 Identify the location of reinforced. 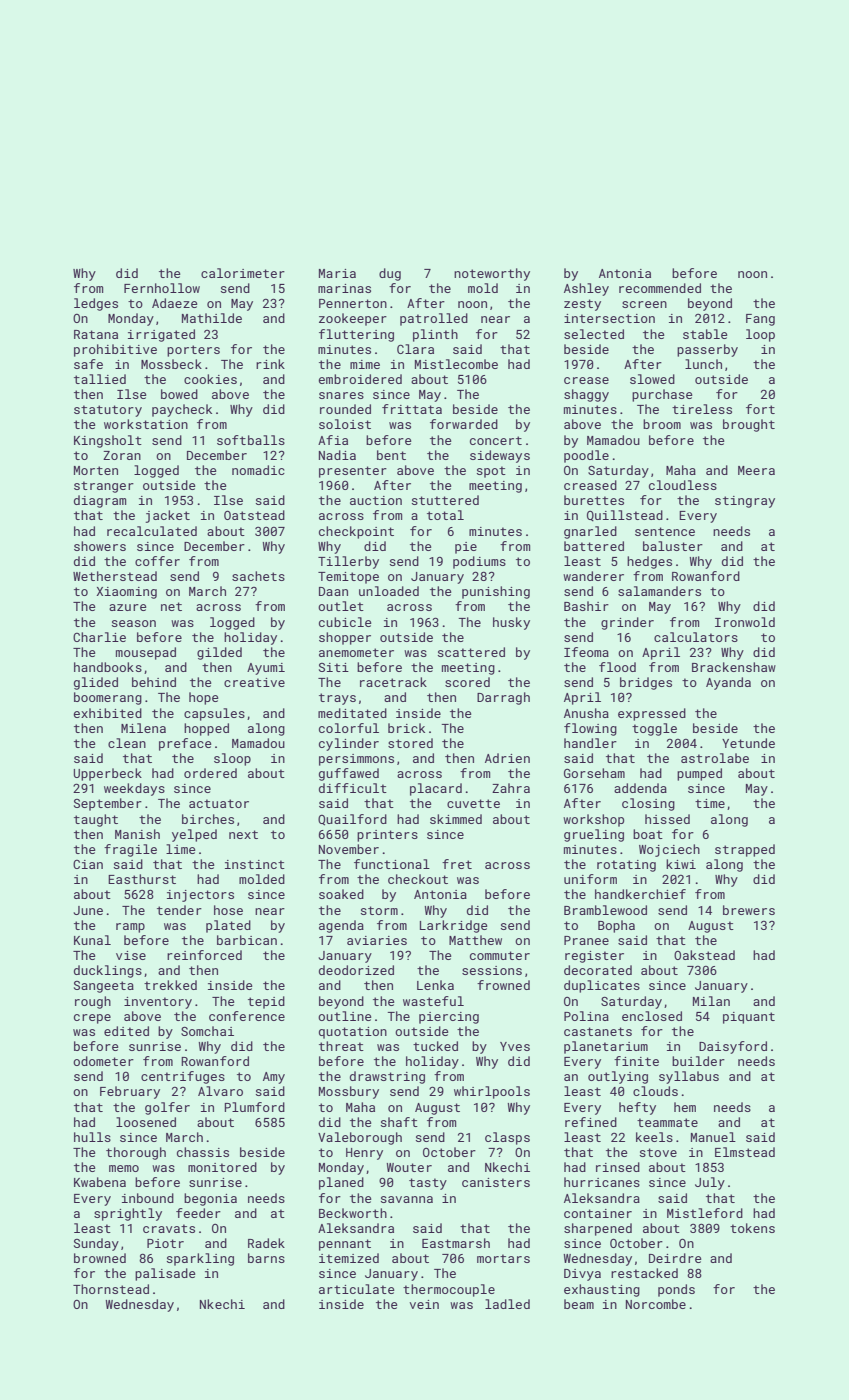
(204, 955).
